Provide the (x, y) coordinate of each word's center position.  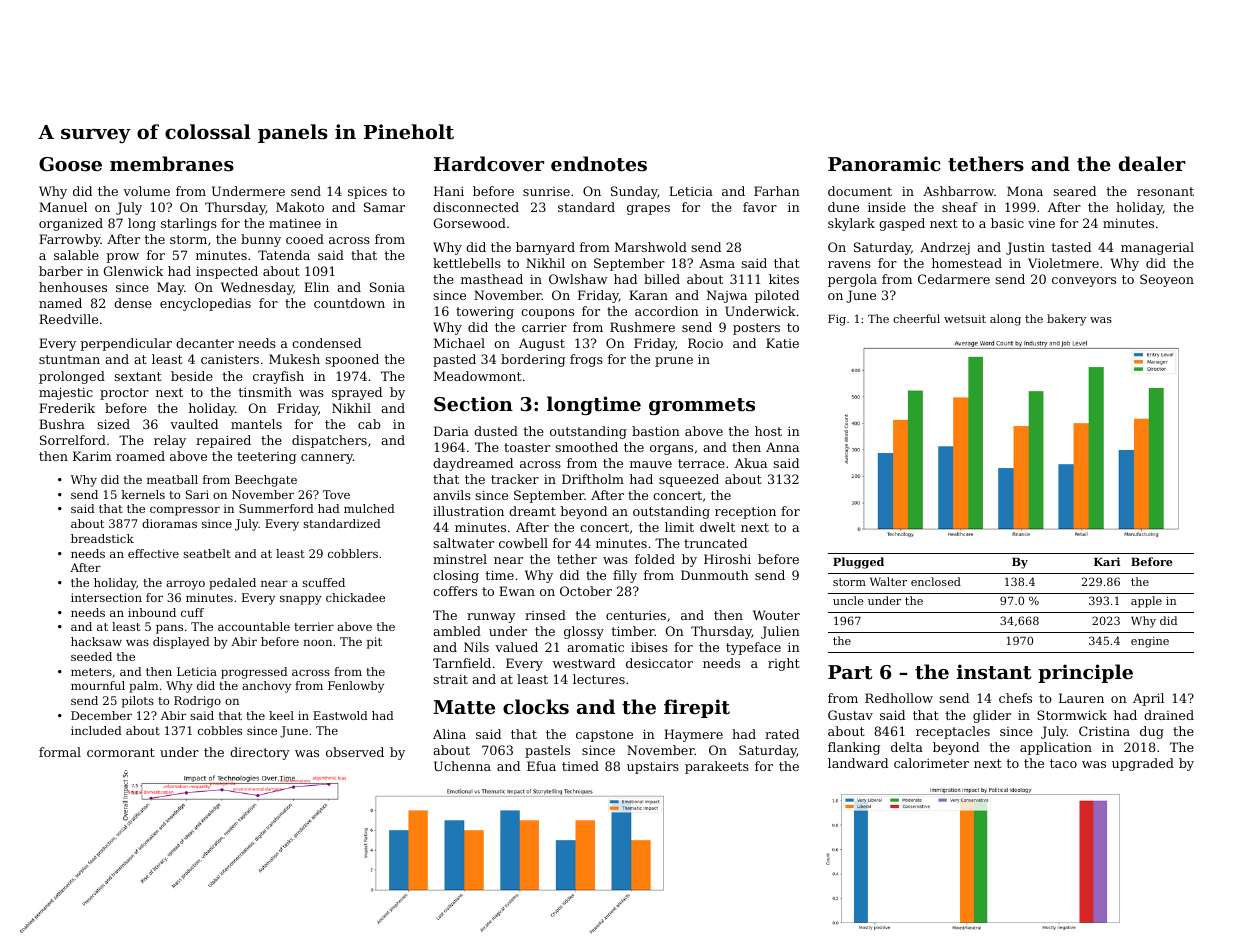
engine (1150, 642)
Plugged (858, 563)
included (96, 730)
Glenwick (133, 271)
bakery (1066, 320)
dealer (1152, 163)
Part (850, 672)
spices (367, 193)
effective (153, 553)
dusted (496, 431)
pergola (852, 280)
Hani (449, 191)
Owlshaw (578, 279)
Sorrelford (73, 440)
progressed (254, 673)
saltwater (463, 543)
